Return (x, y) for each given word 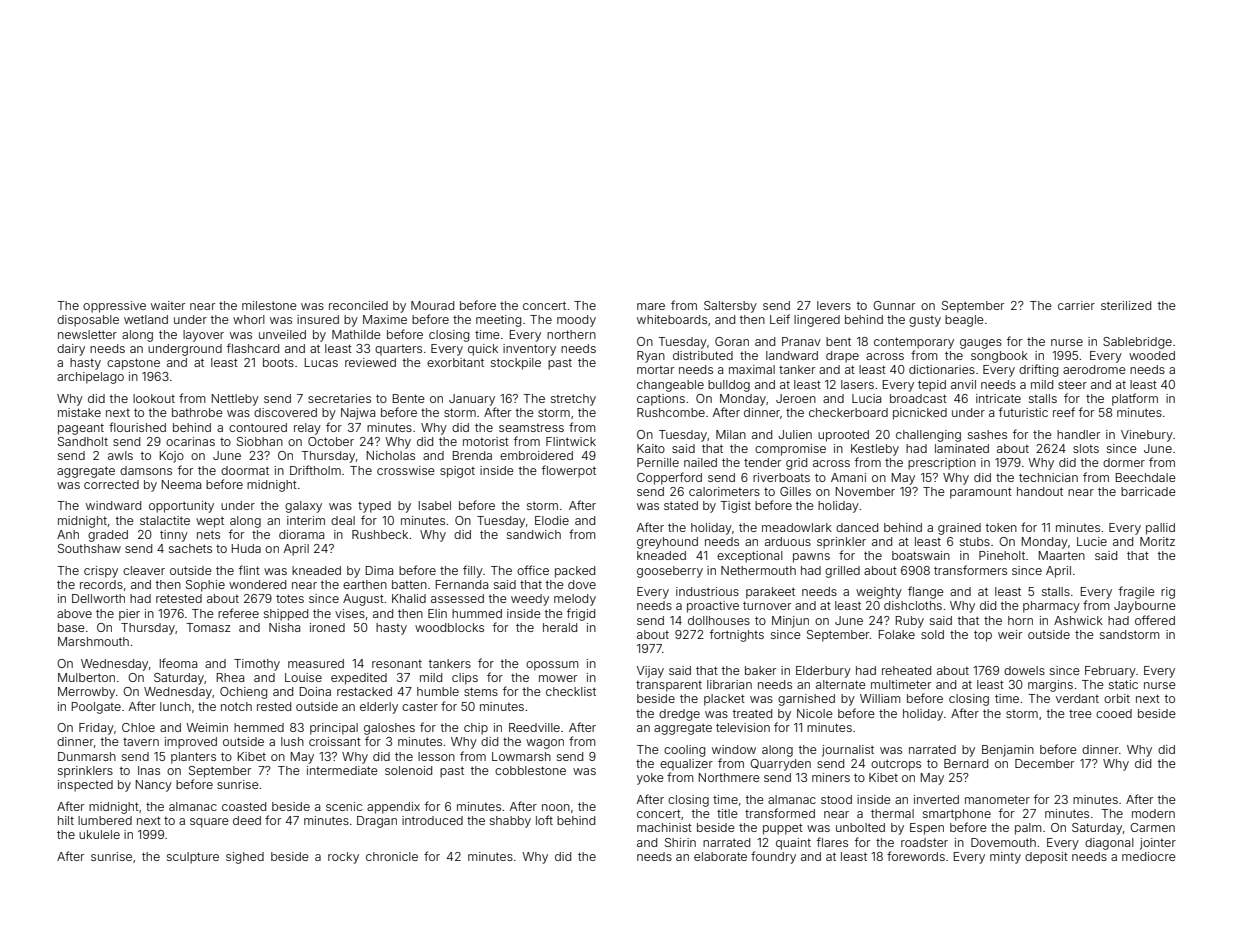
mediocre (1149, 856)
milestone (269, 305)
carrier (1076, 305)
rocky (343, 858)
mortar (655, 370)
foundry (773, 857)
